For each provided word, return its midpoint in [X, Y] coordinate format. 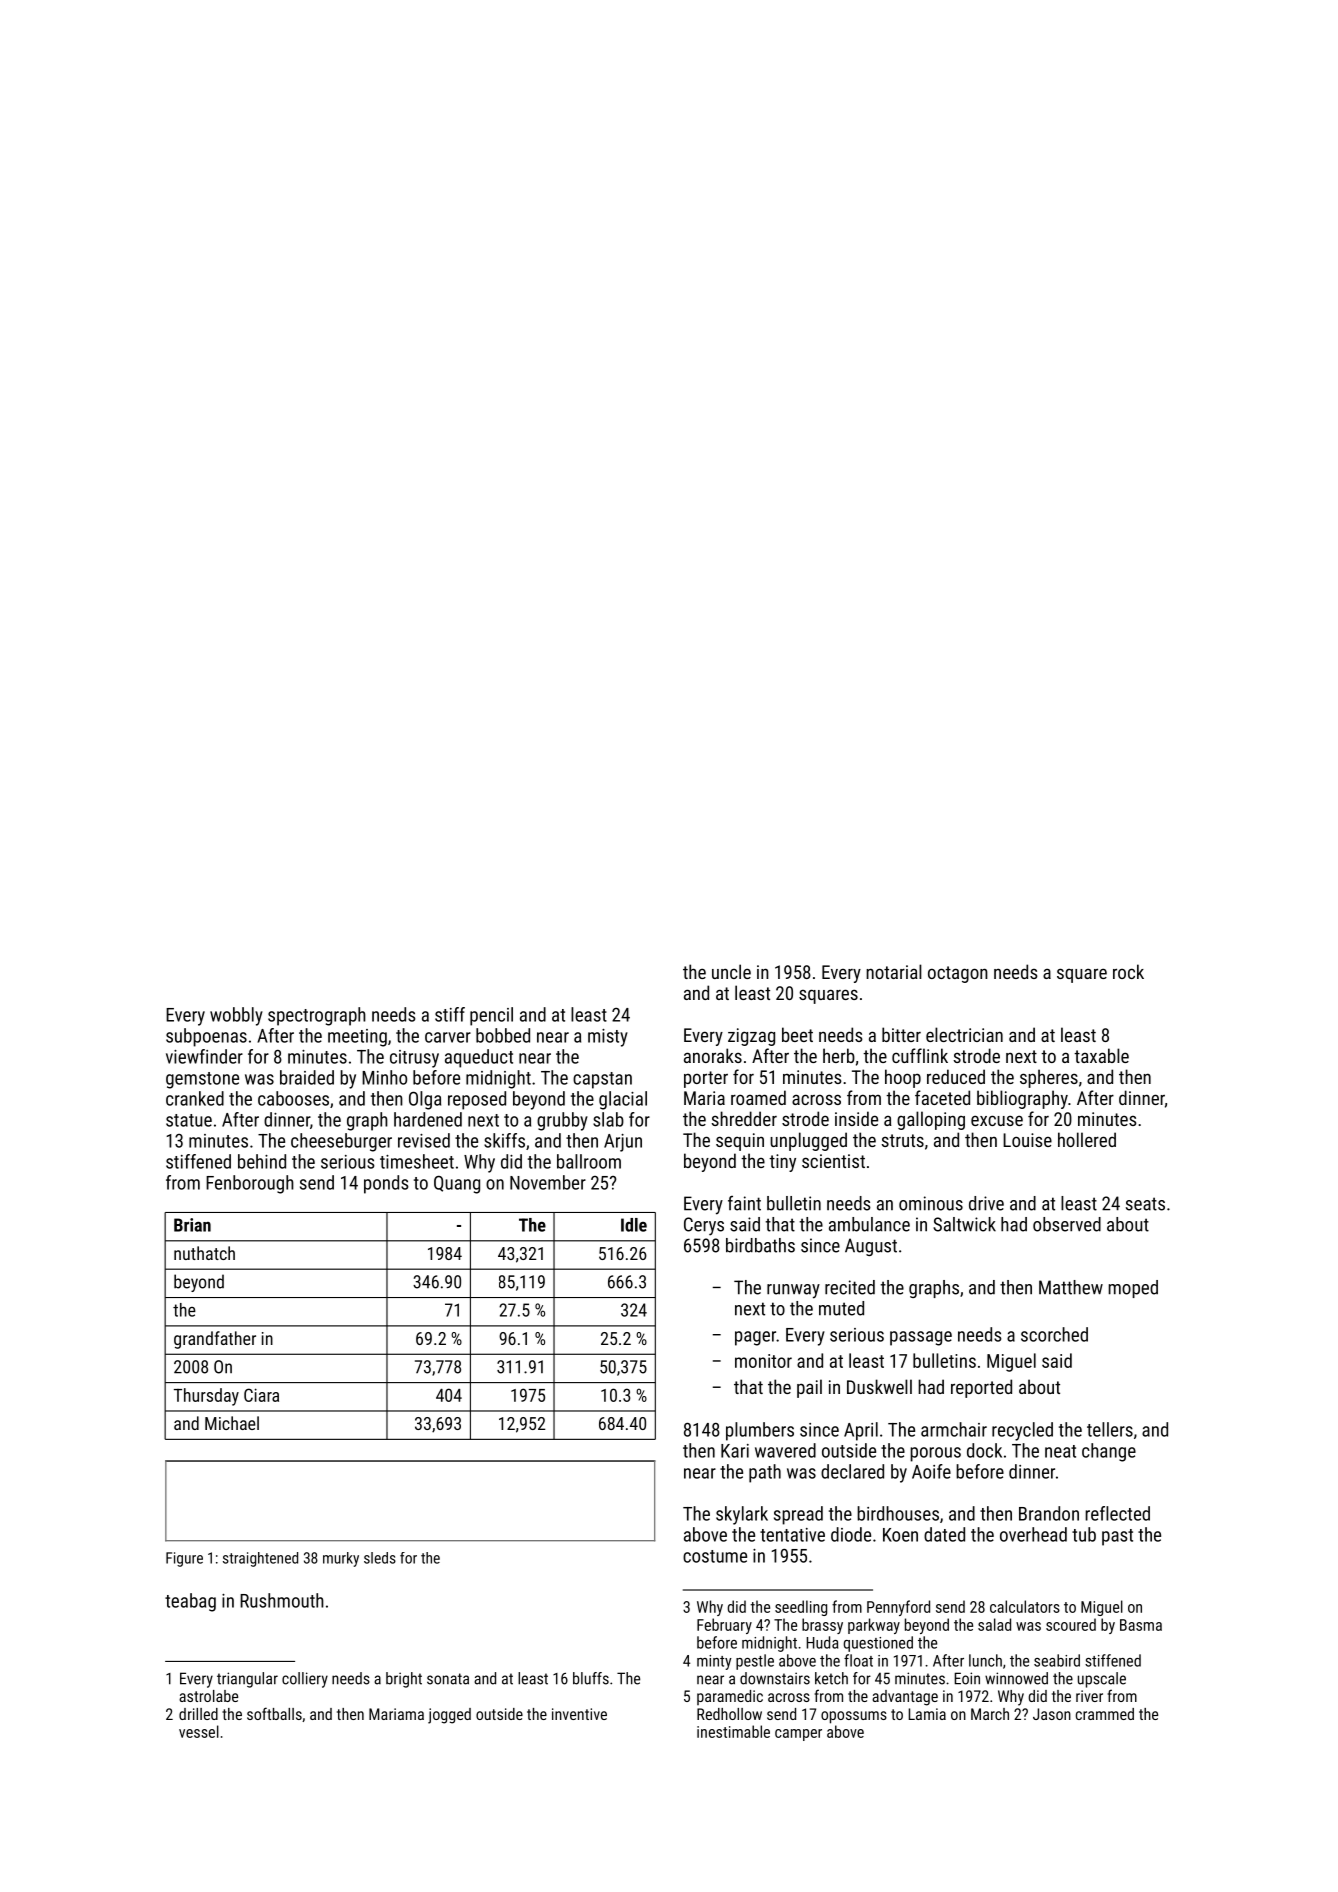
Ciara [261, 1395]
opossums [854, 1717]
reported [981, 1388]
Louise [1027, 1140]
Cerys [704, 1226]
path [765, 1473]
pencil [491, 1016]
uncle [731, 971]
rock [1128, 971]
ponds [386, 1184]
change [1109, 1452]
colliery [305, 1680]
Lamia [927, 1714]
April [861, 1431]
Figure [184, 1559]
